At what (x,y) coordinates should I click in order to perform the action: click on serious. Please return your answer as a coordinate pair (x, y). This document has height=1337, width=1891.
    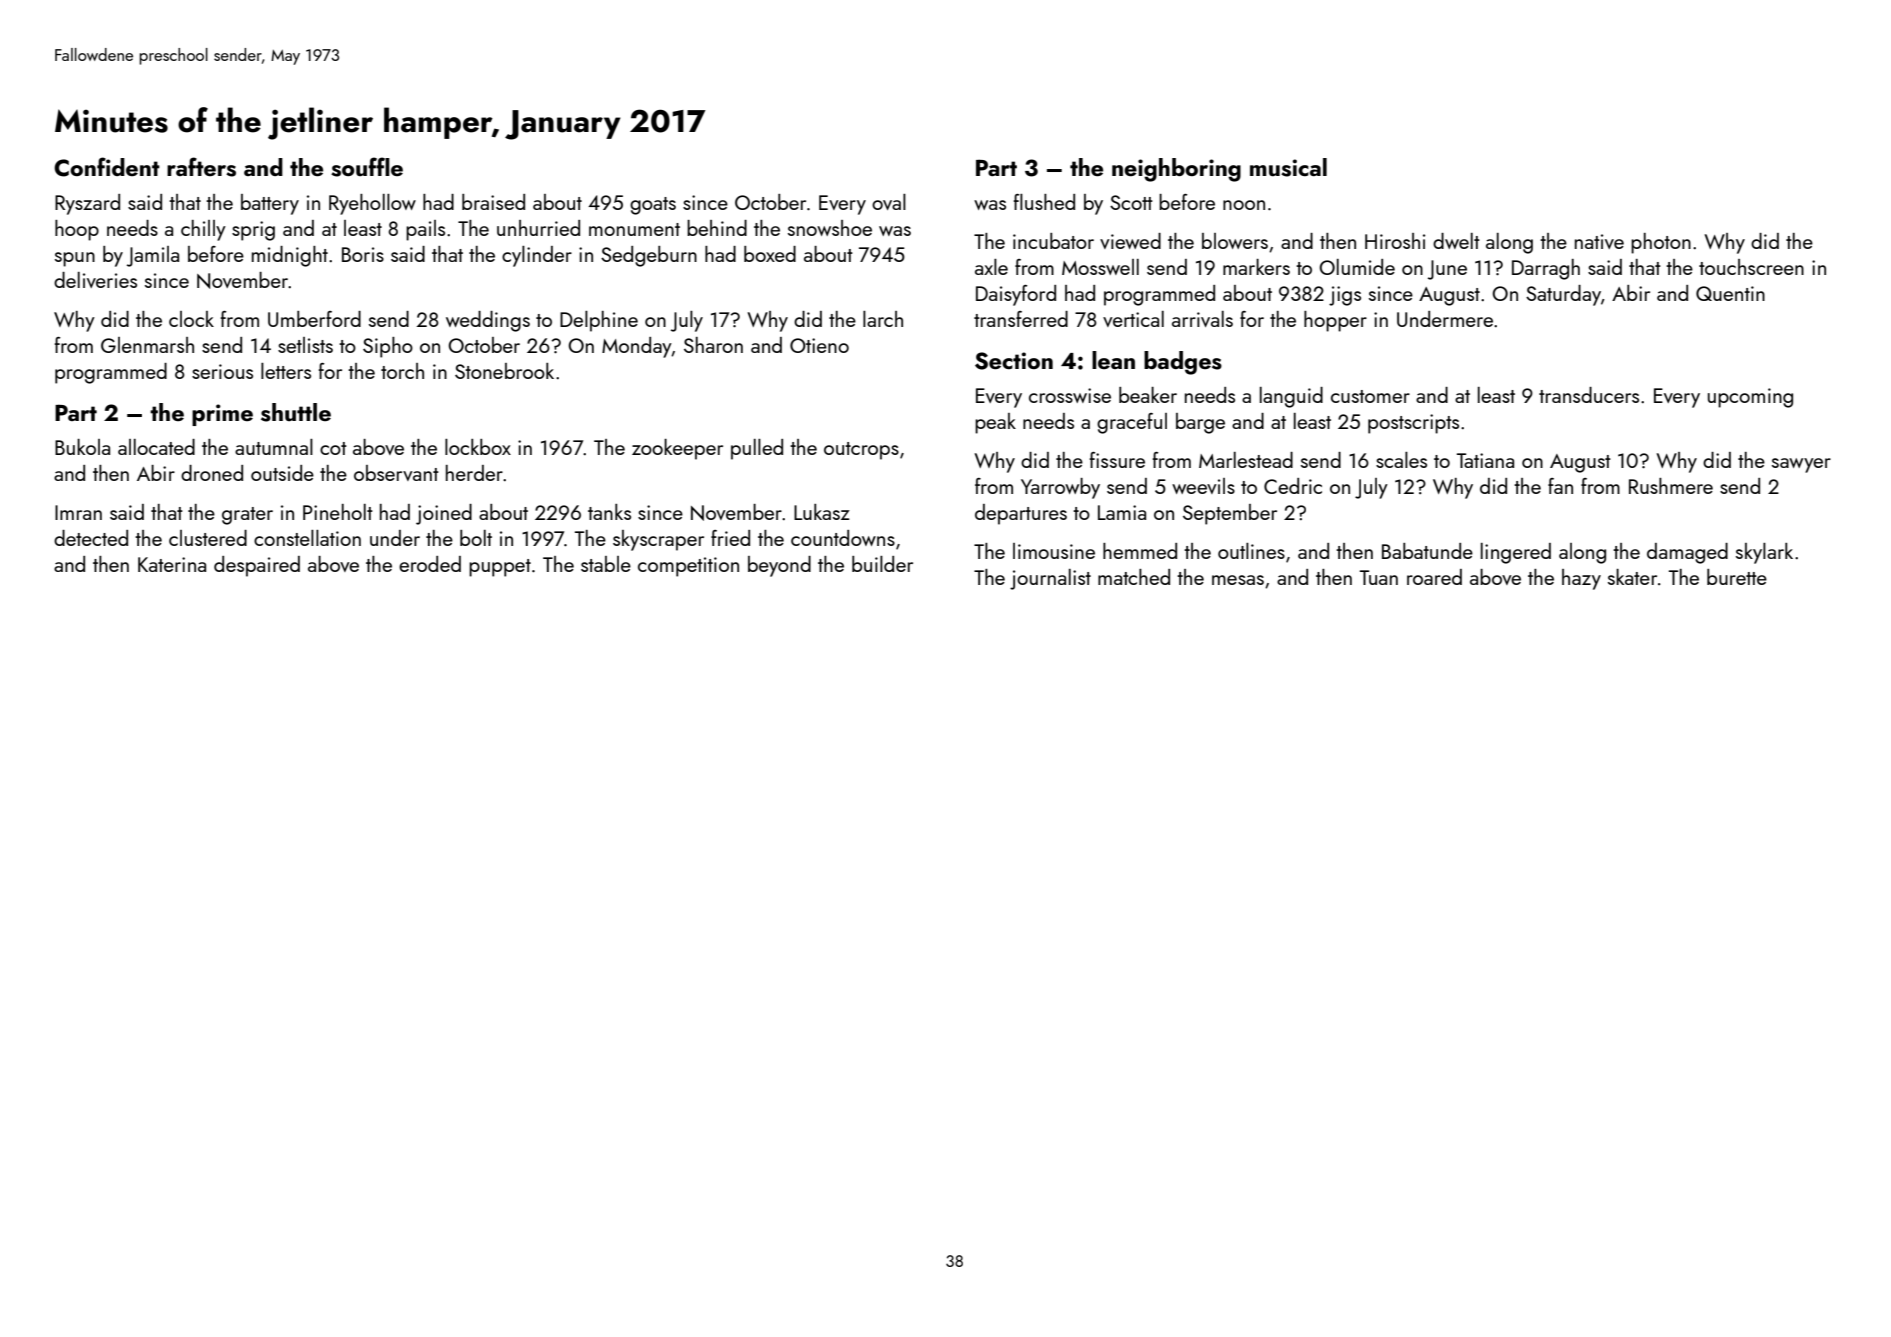
    Looking at the image, I should click on (222, 371).
